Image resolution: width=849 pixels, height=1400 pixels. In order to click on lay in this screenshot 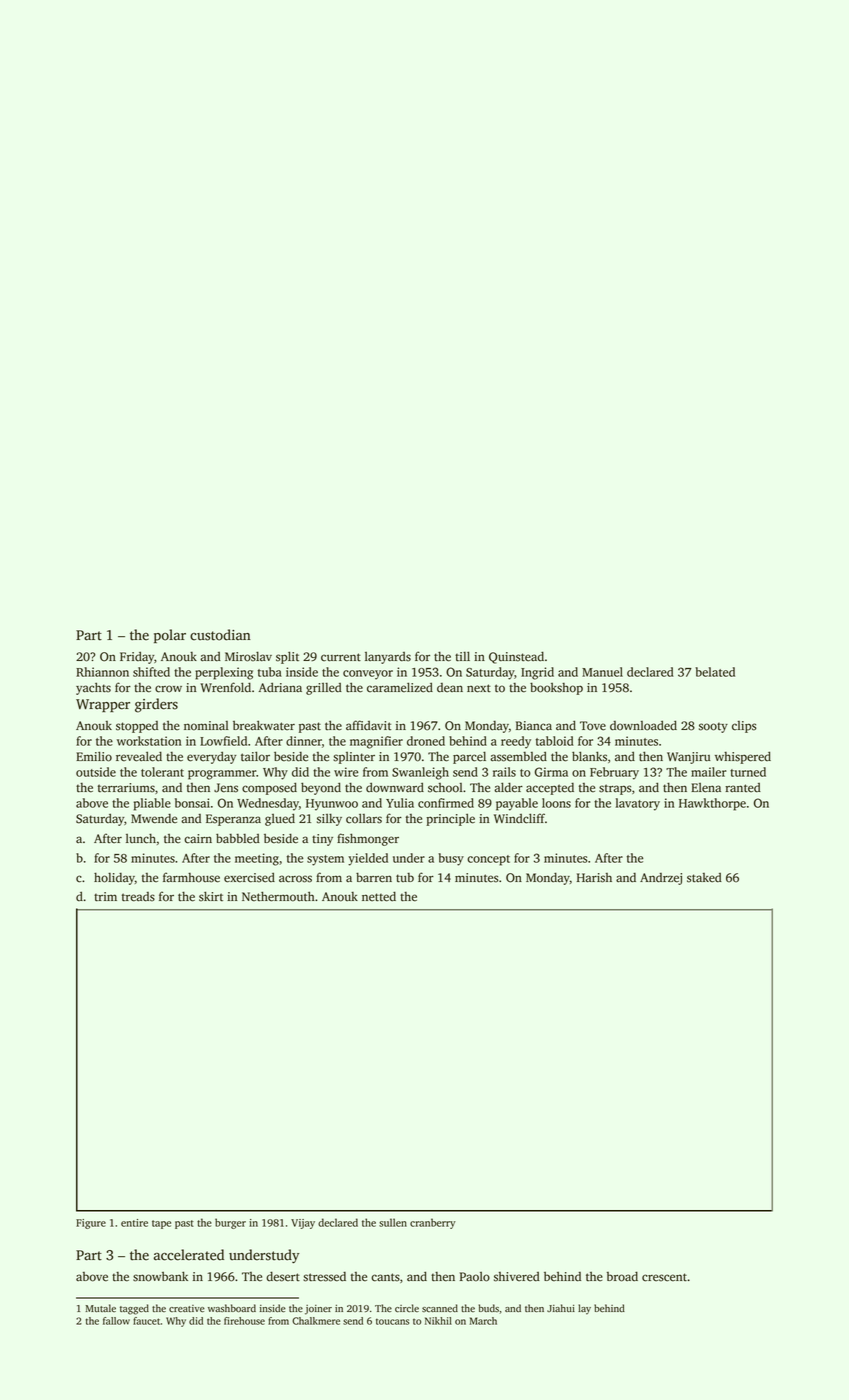, I will do `click(584, 1309)`.
